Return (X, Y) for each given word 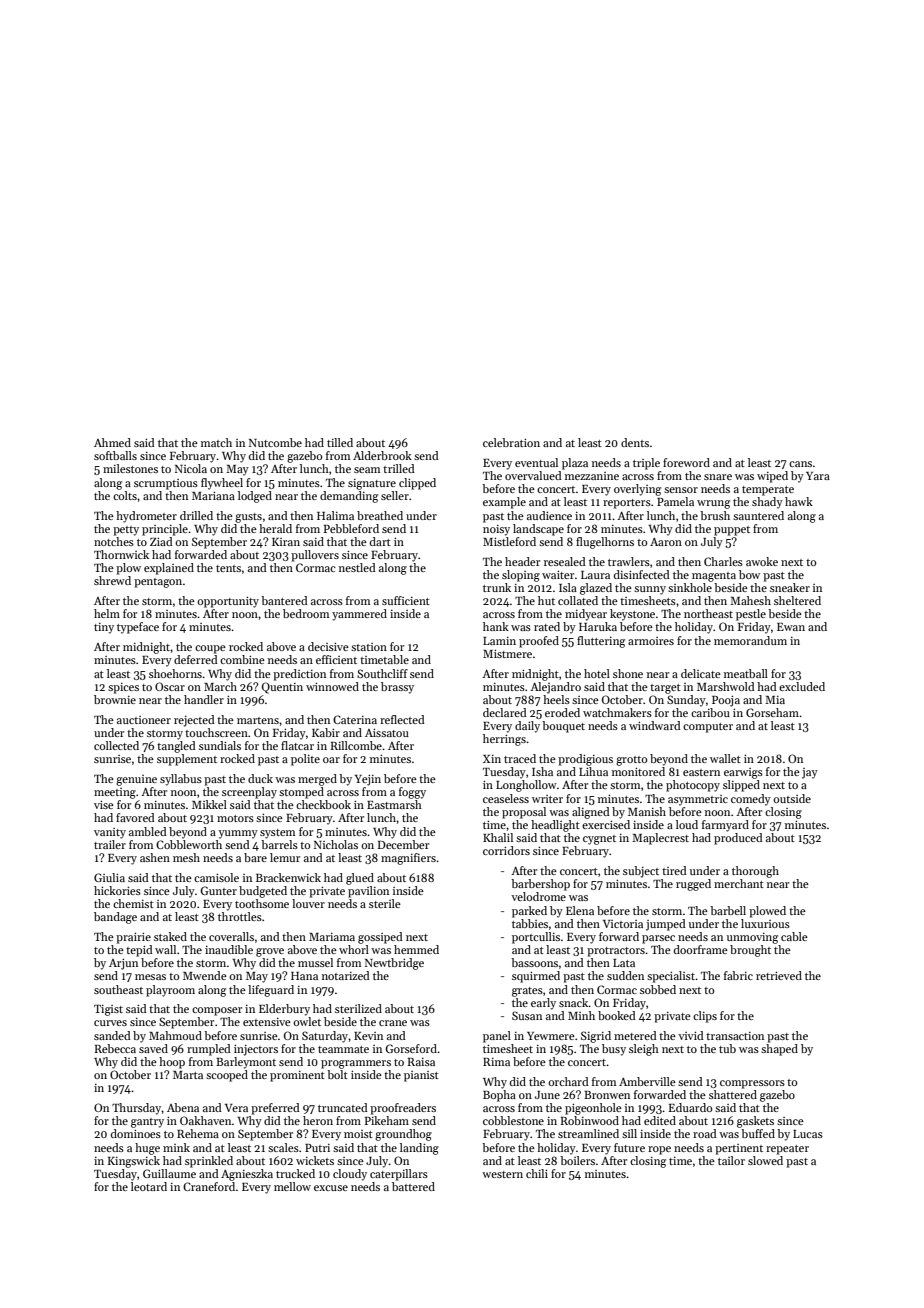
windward (655, 725)
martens (258, 720)
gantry (147, 1123)
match (216, 442)
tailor (731, 1160)
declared (505, 712)
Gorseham (772, 712)
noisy (496, 530)
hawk (799, 501)
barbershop (540, 885)
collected (116, 745)
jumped (666, 925)
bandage (115, 918)
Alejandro (555, 688)
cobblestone (513, 1120)
